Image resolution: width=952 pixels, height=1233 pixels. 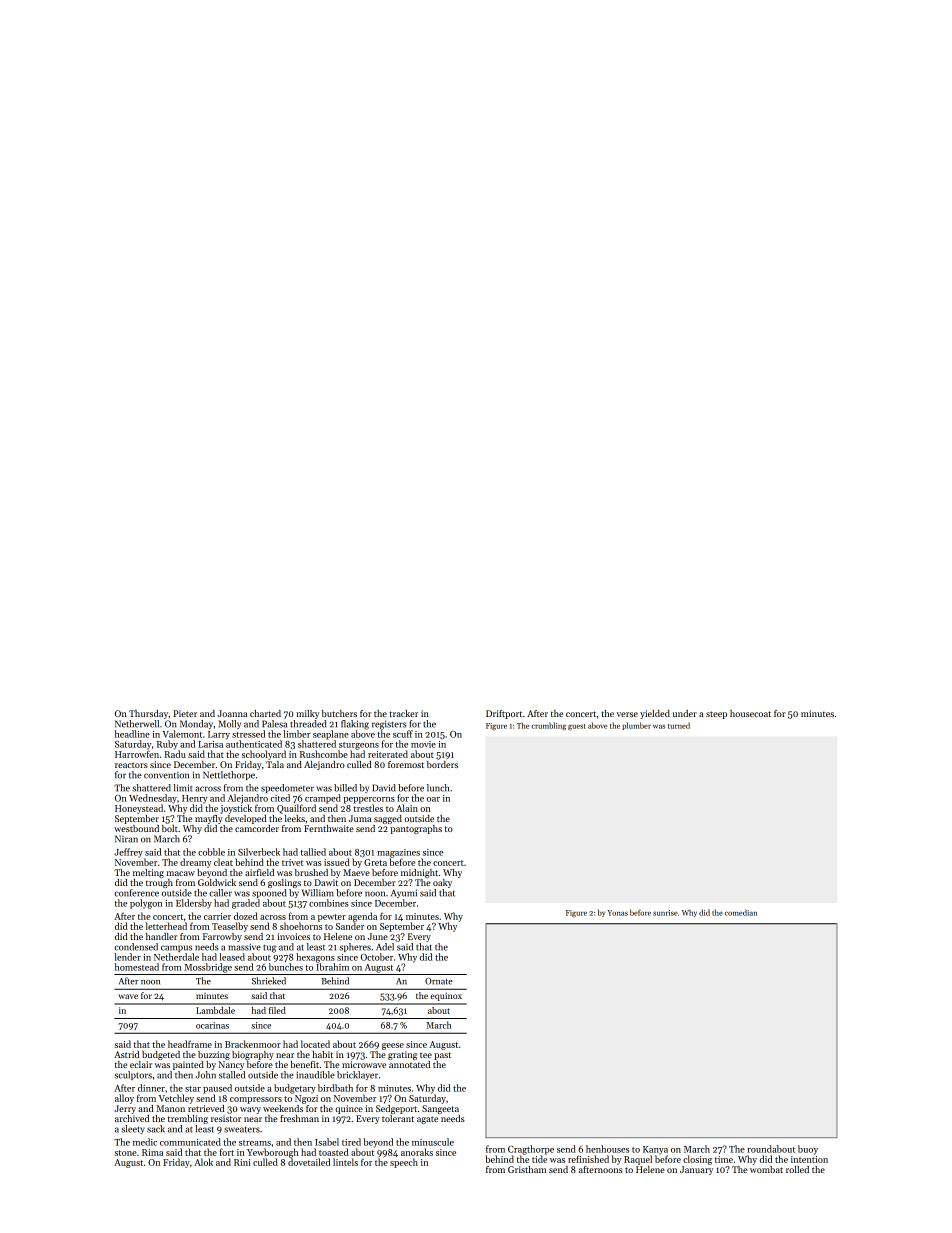 What do you see at coordinates (665, 913) in the screenshot?
I see `sunrise` at bounding box center [665, 913].
